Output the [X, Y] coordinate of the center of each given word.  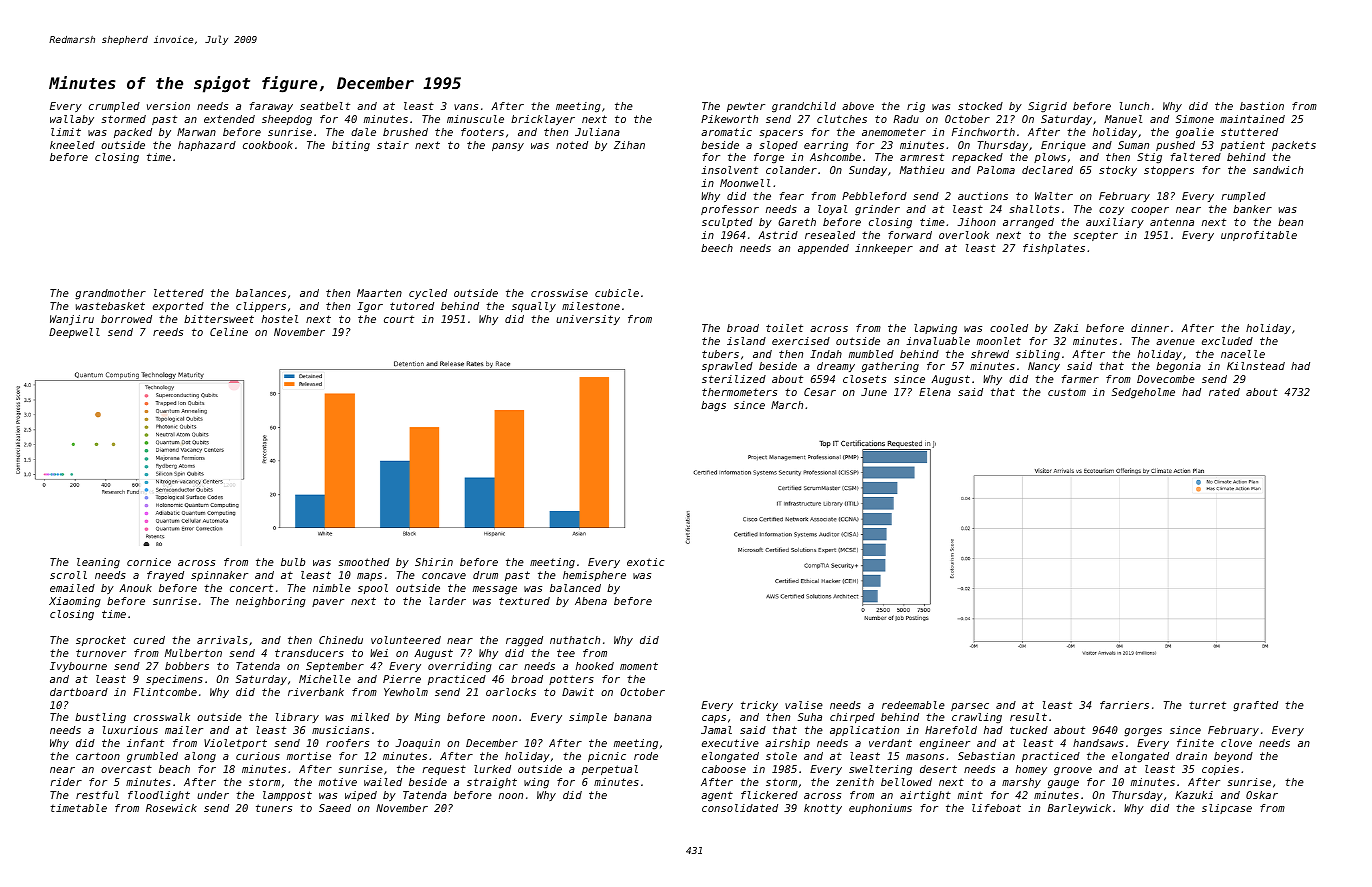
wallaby [72, 120]
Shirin [434, 562]
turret [1207, 705]
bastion [1262, 106]
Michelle [325, 679]
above [858, 106]
